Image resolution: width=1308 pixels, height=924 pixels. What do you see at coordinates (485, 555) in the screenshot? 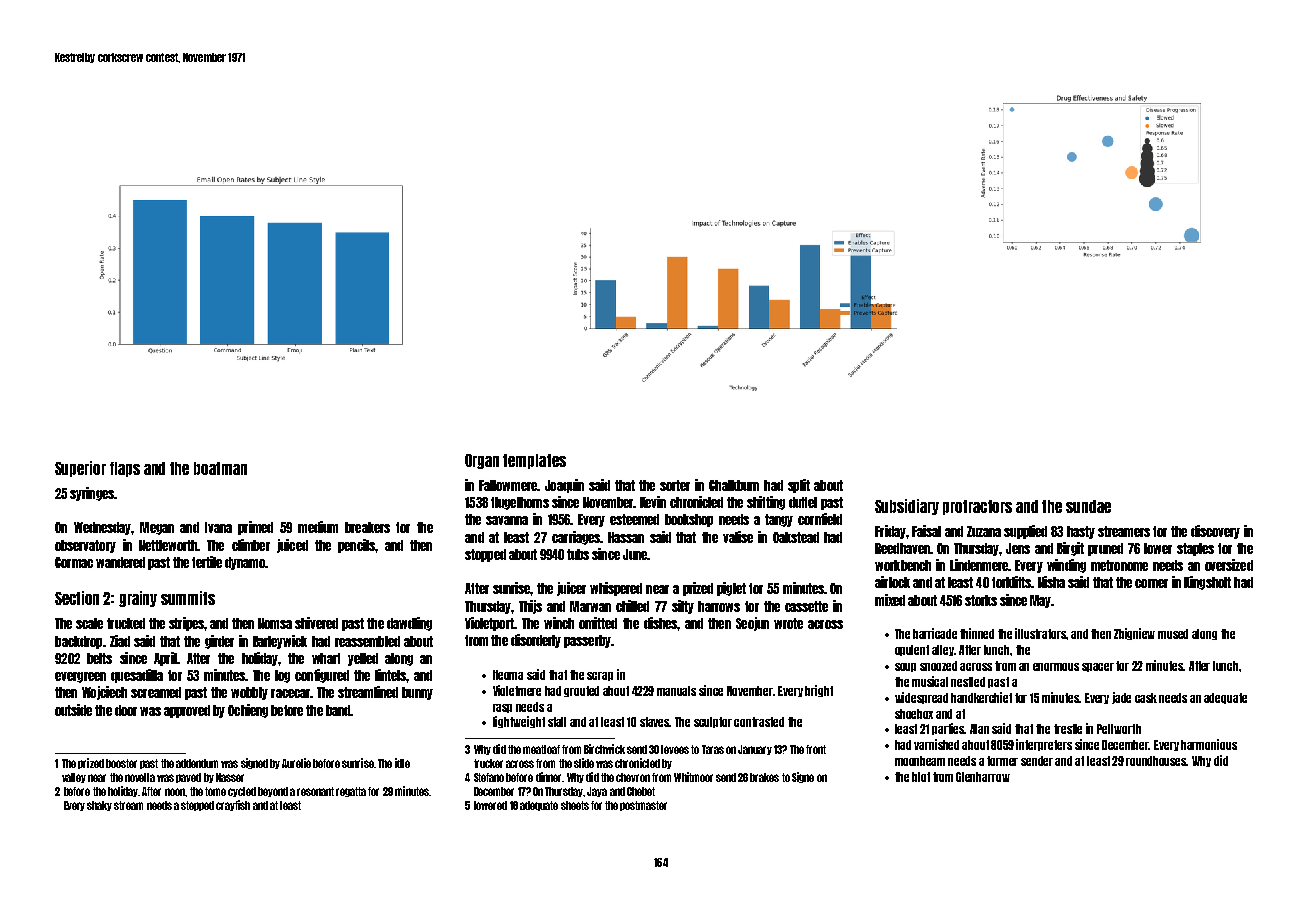
I see `stopped` at bounding box center [485, 555].
